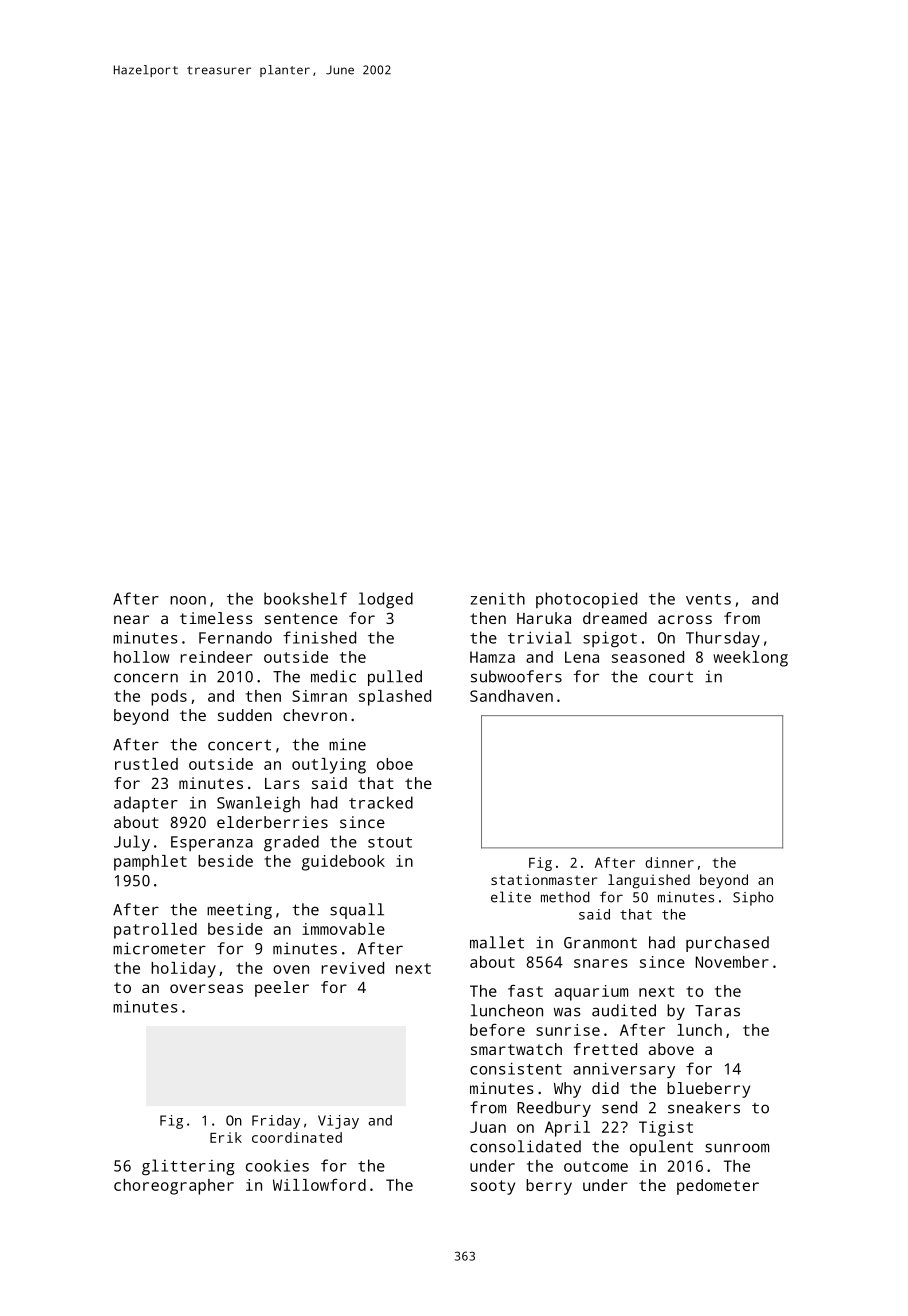 The width and height of the screenshot is (908, 1316). What do you see at coordinates (723, 639) in the screenshot?
I see `Thursday` at bounding box center [723, 639].
